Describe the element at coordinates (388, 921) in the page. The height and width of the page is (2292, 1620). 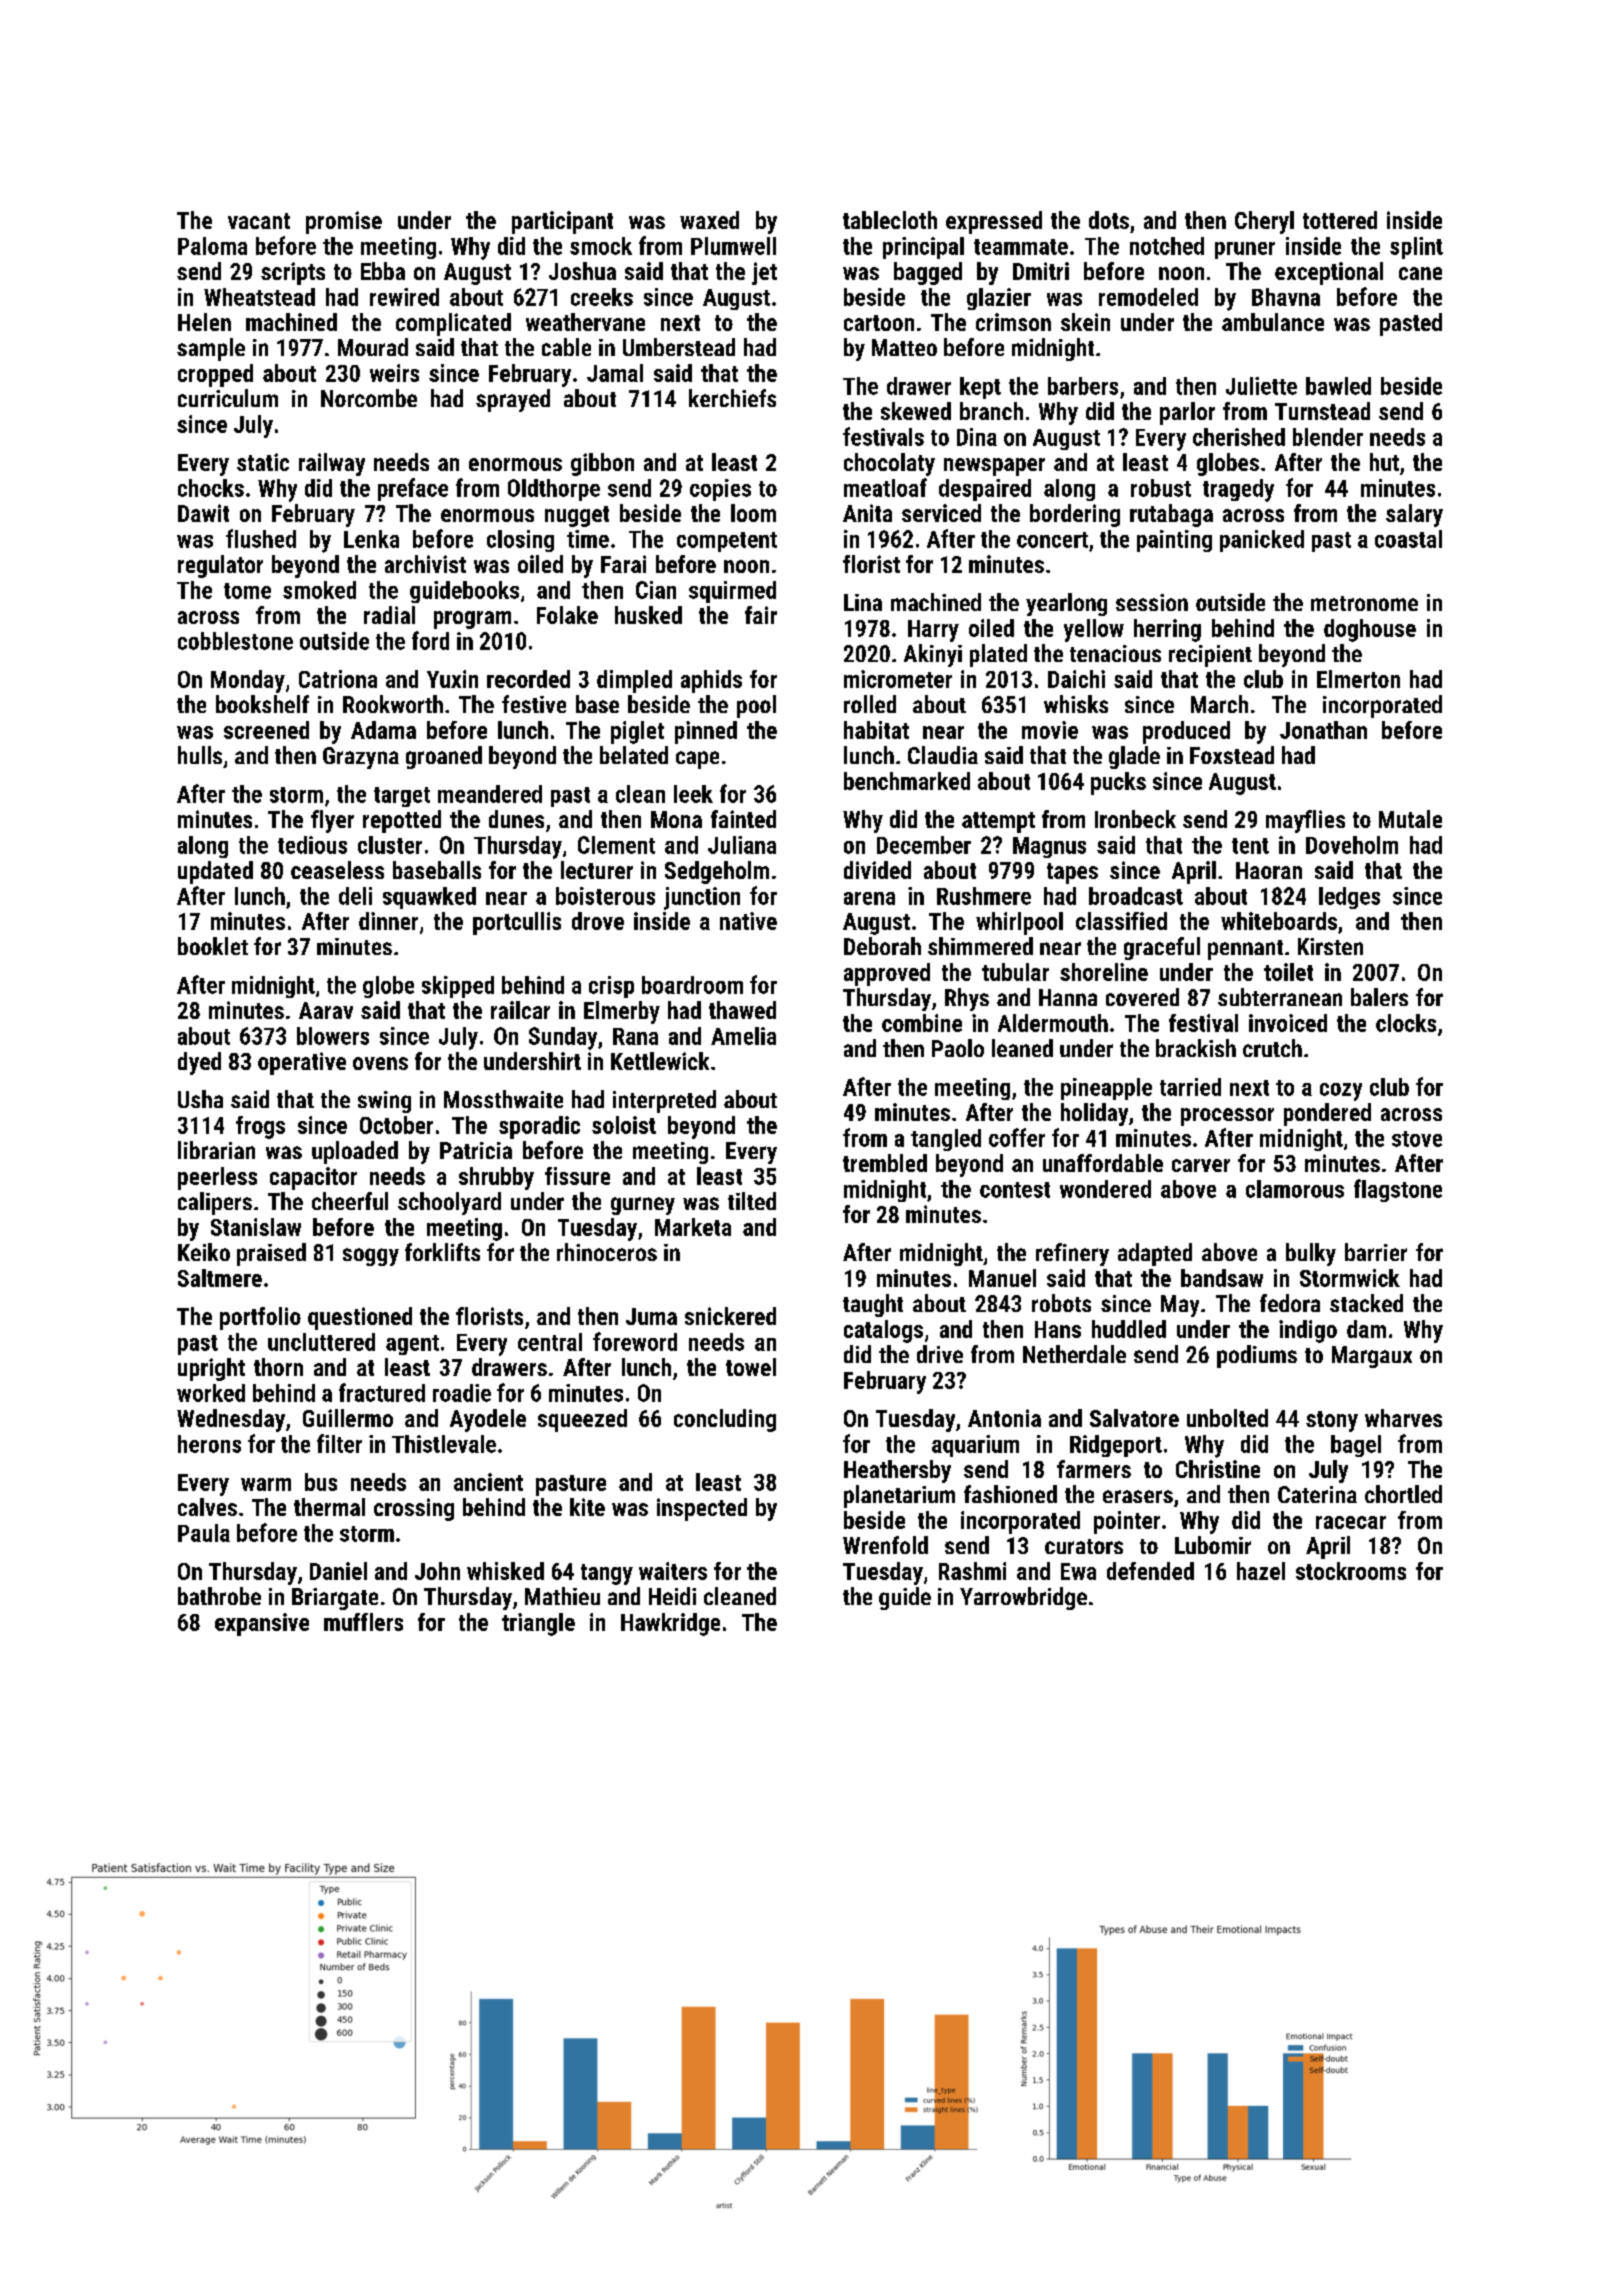
I see `dinner` at that location.
